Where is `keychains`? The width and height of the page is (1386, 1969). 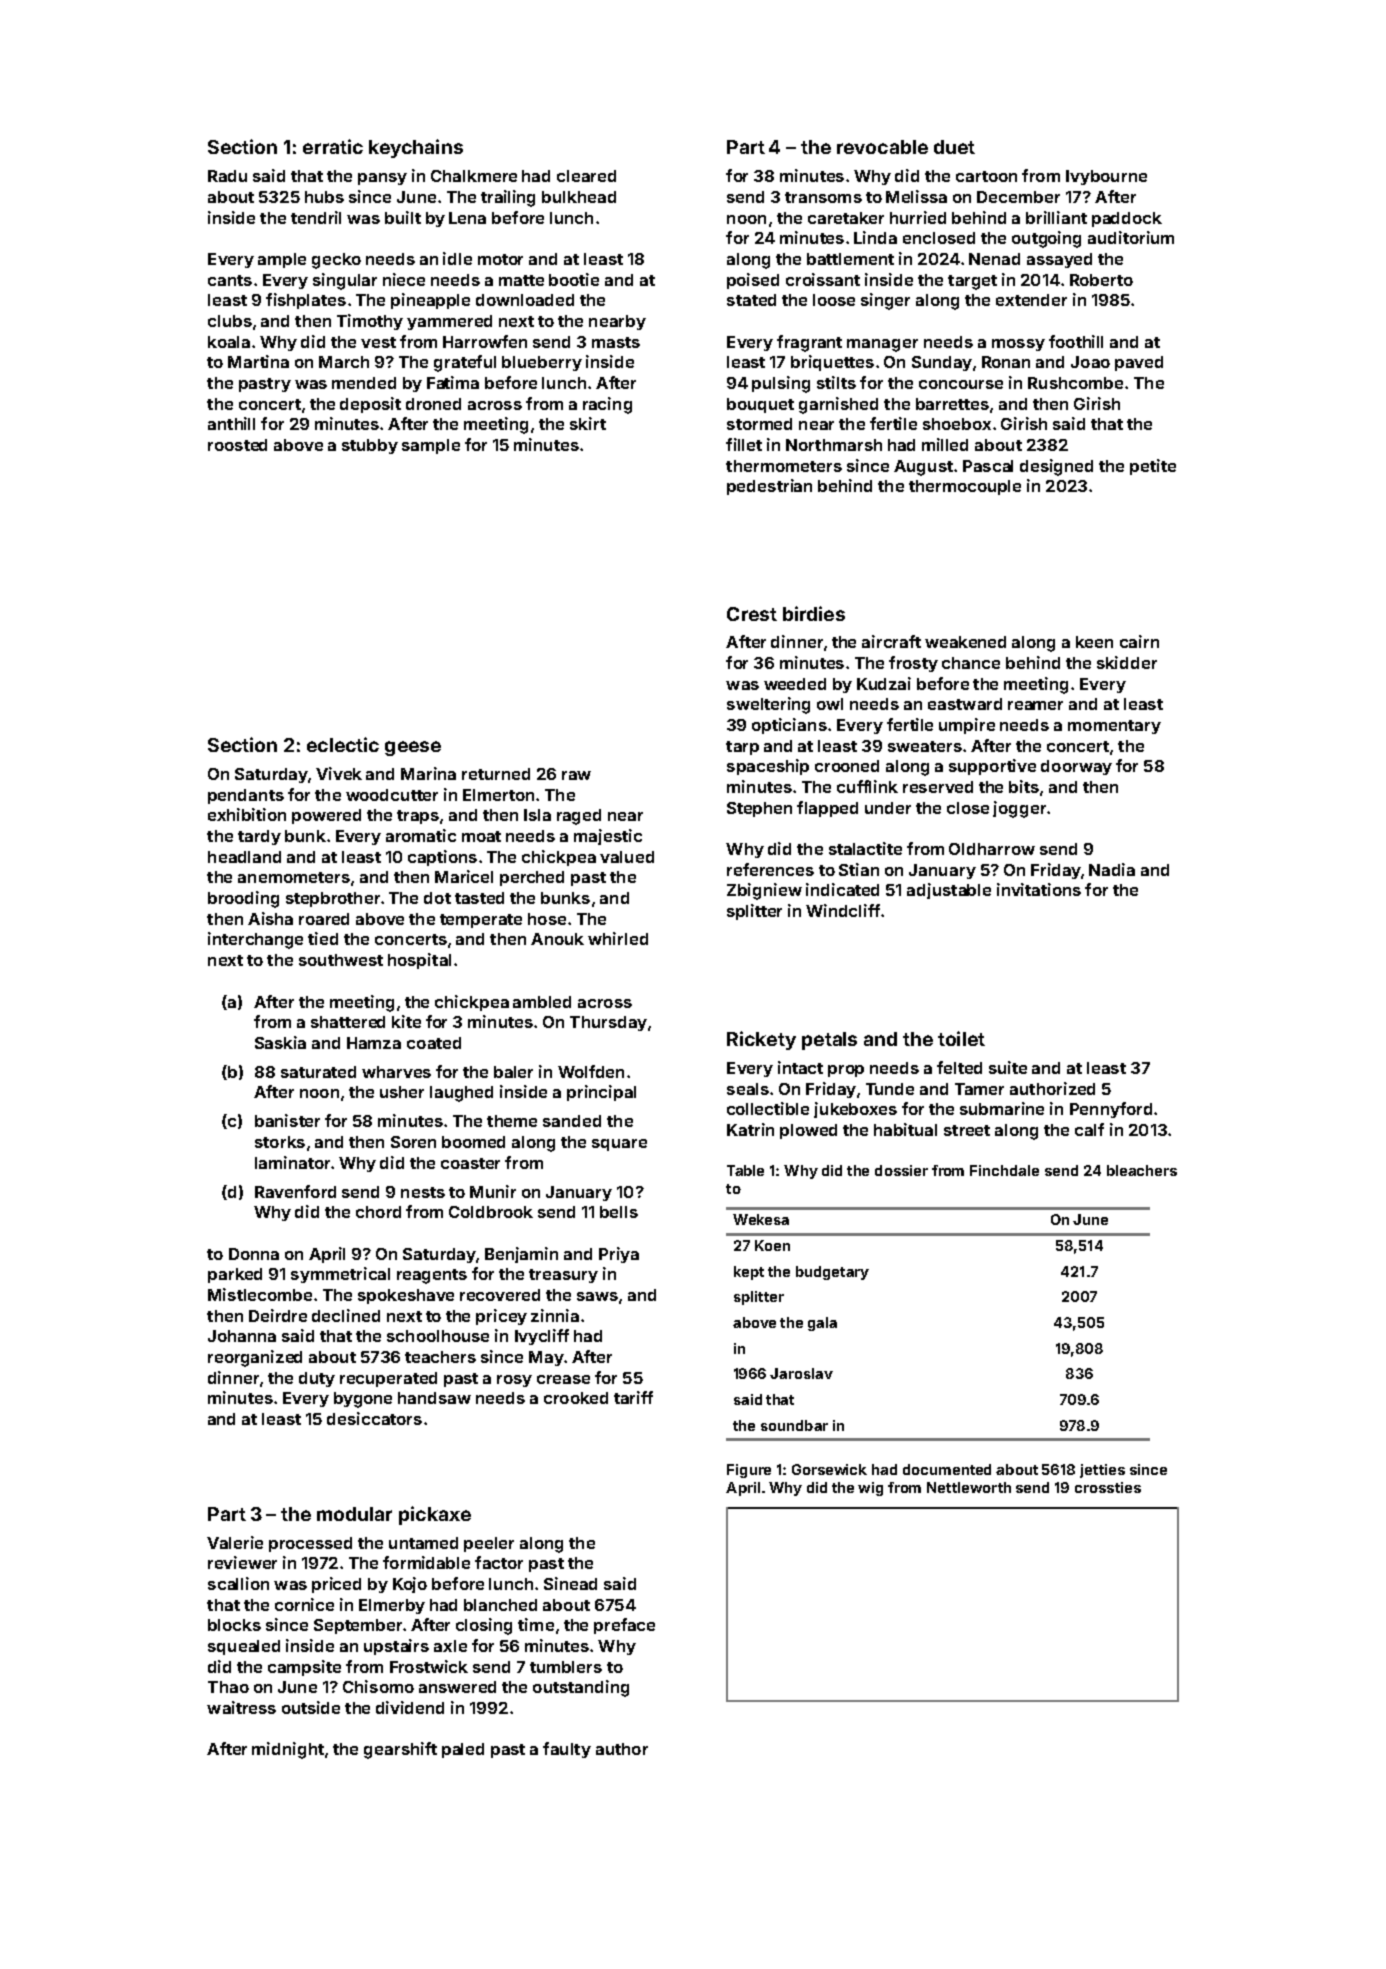
keychains is located at coordinates (416, 148).
